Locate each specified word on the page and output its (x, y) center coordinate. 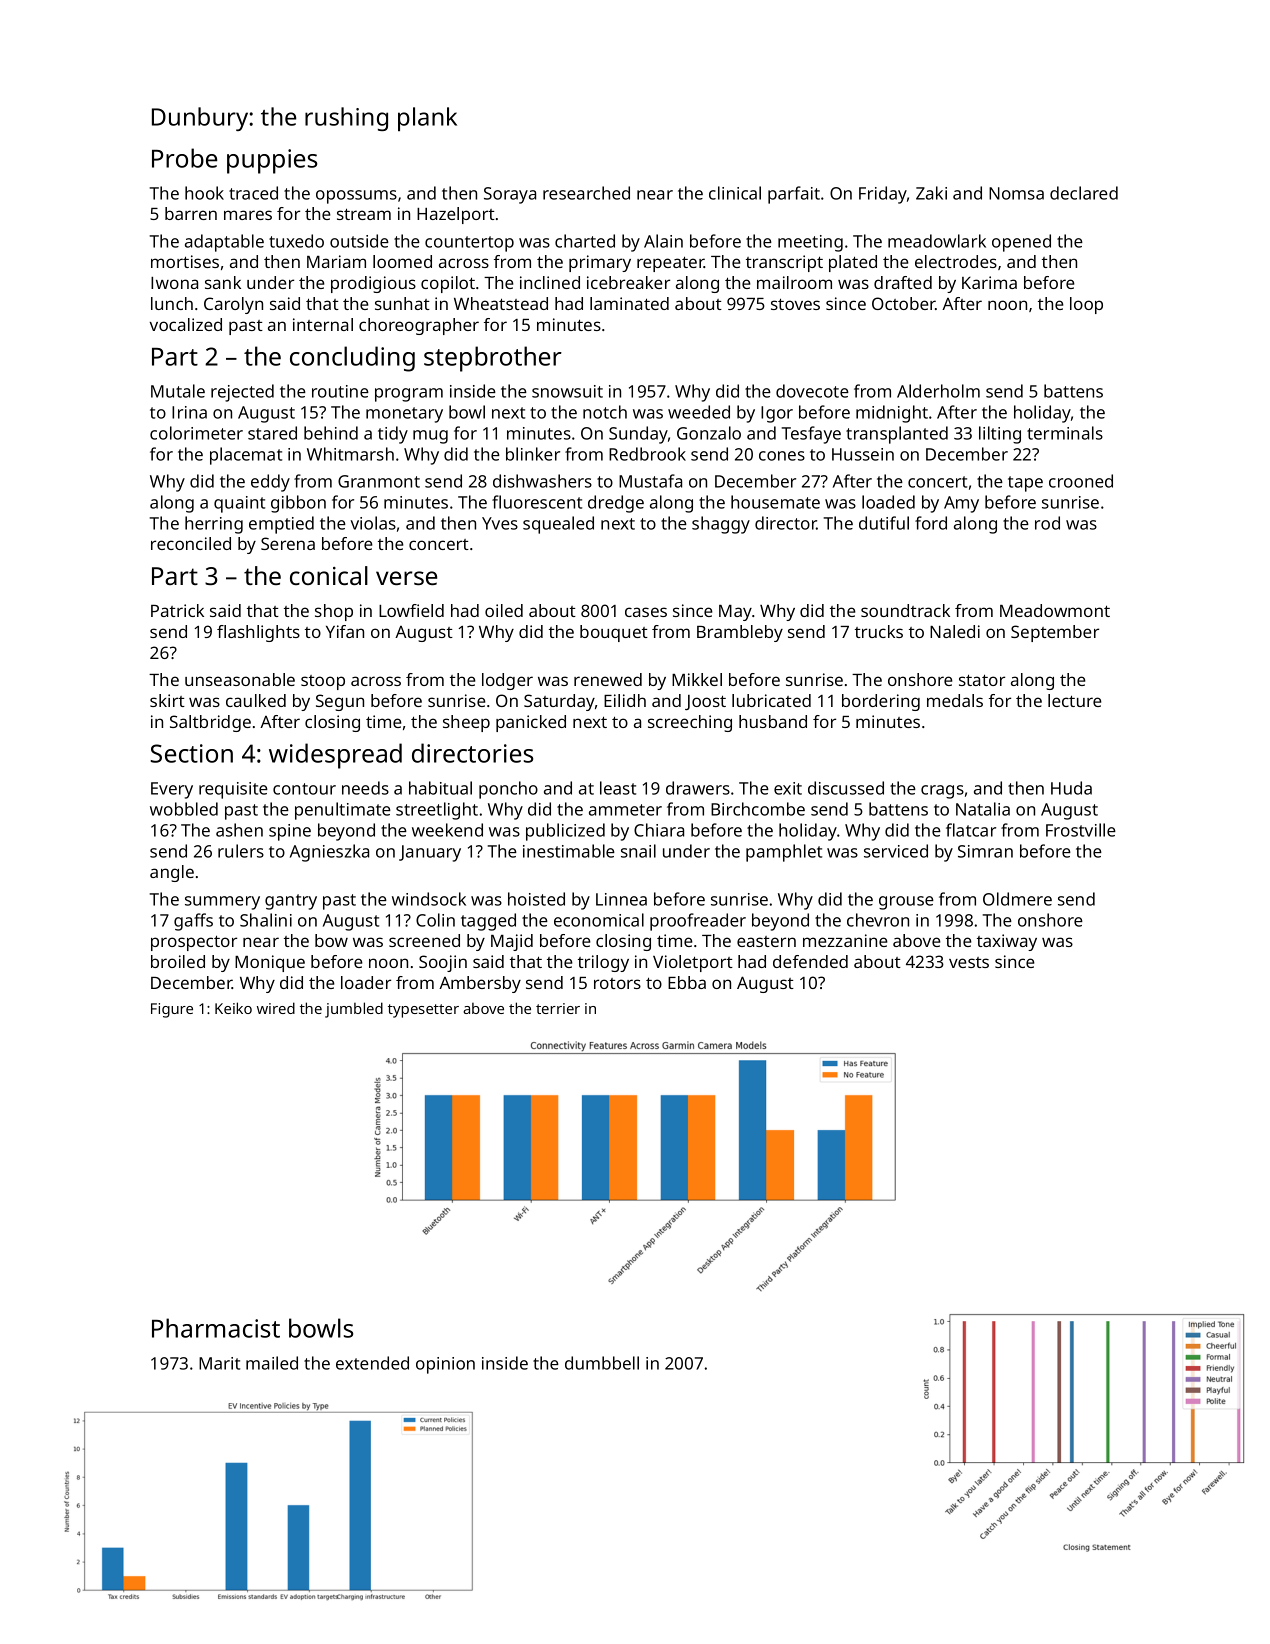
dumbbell (602, 1363)
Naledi (955, 631)
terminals (1065, 433)
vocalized (186, 324)
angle (172, 873)
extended (372, 1363)
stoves (795, 304)
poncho (508, 790)
